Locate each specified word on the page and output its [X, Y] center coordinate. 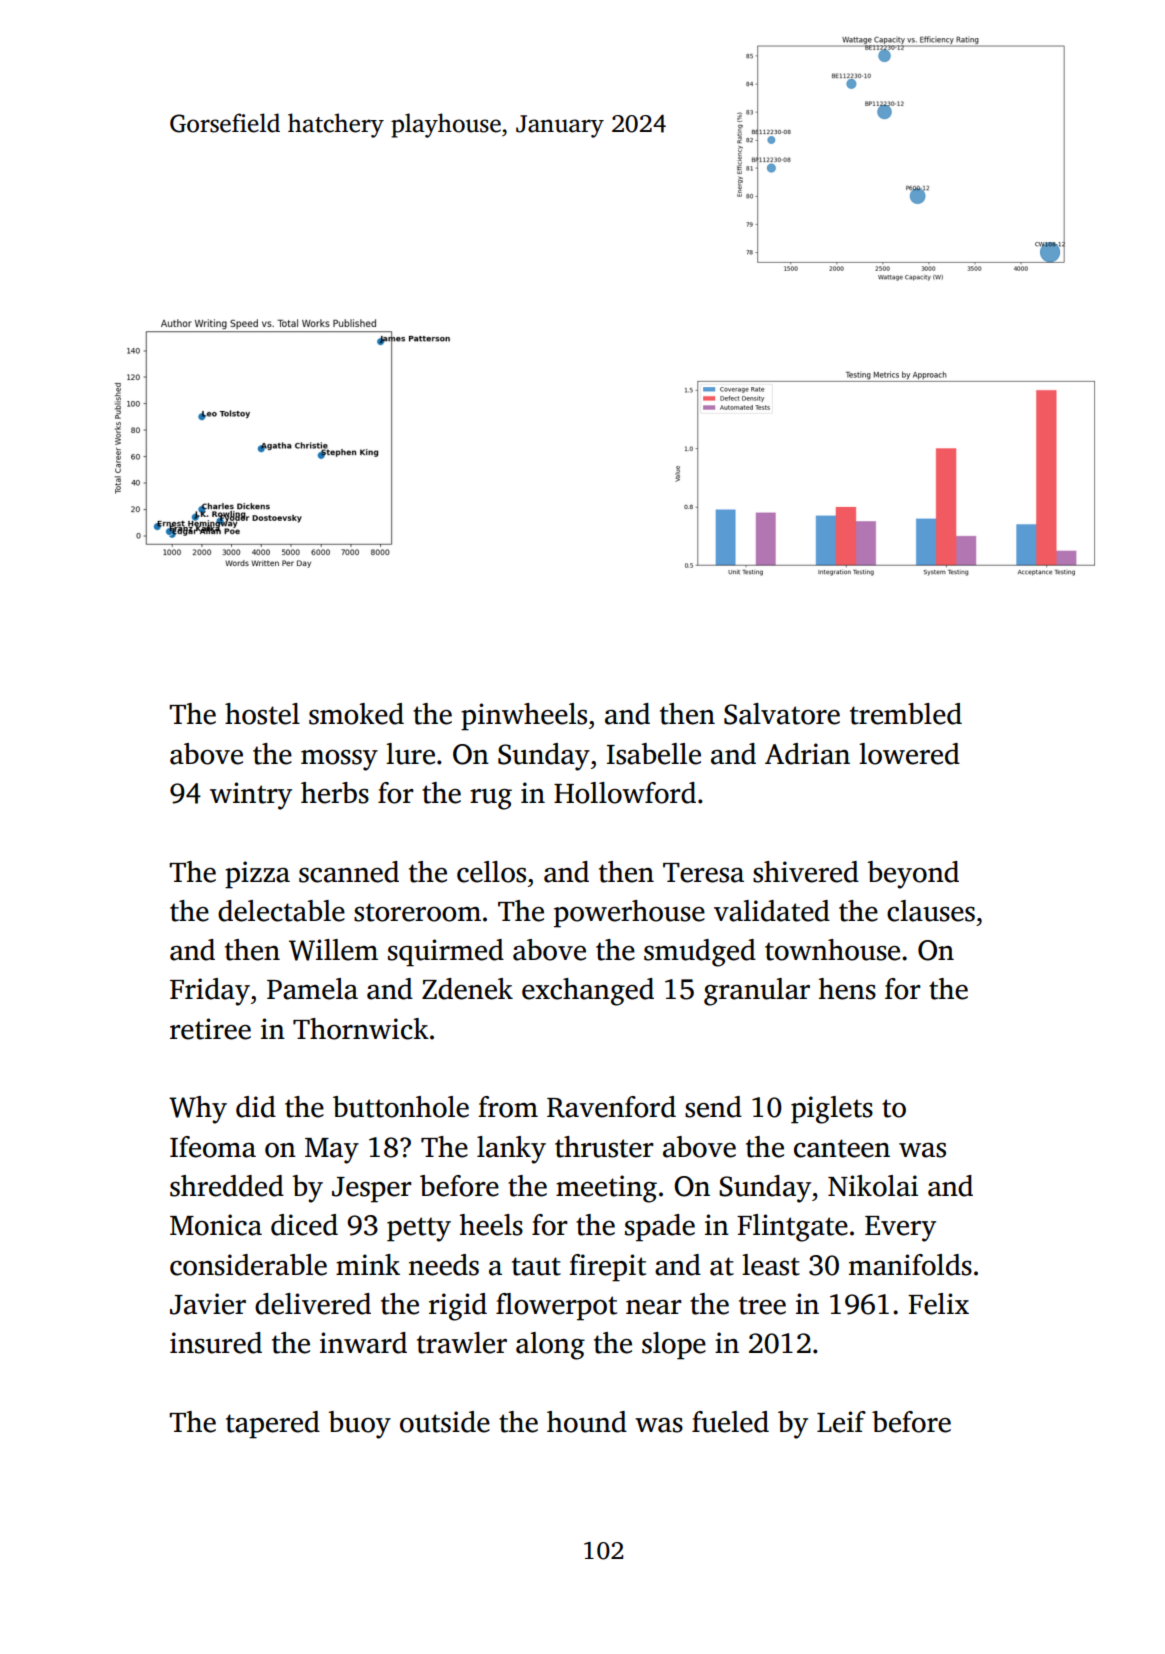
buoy [359, 1425]
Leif [841, 1422]
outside [445, 1422]
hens [847, 989]
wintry [251, 796]
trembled [906, 714]
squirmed [446, 953]
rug [491, 799]
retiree [210, 1029]
